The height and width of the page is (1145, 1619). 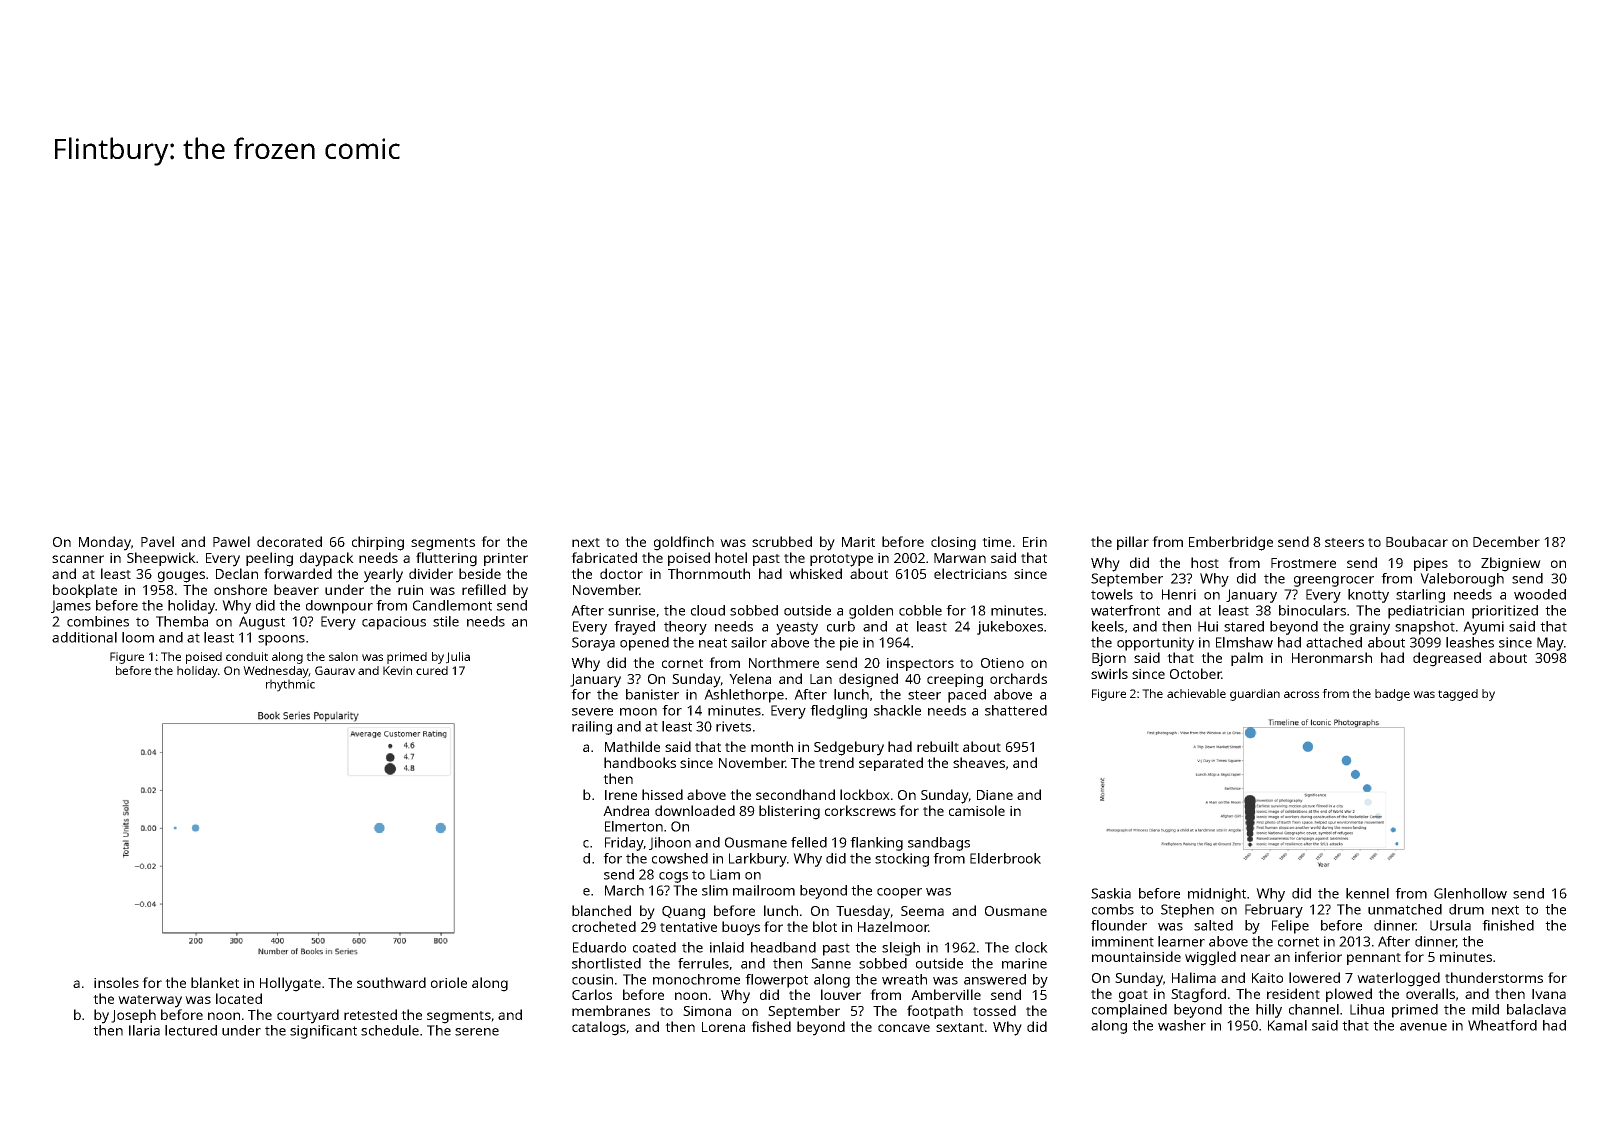 I want to click on Elmshaw, so click(x=1244, y=642).
